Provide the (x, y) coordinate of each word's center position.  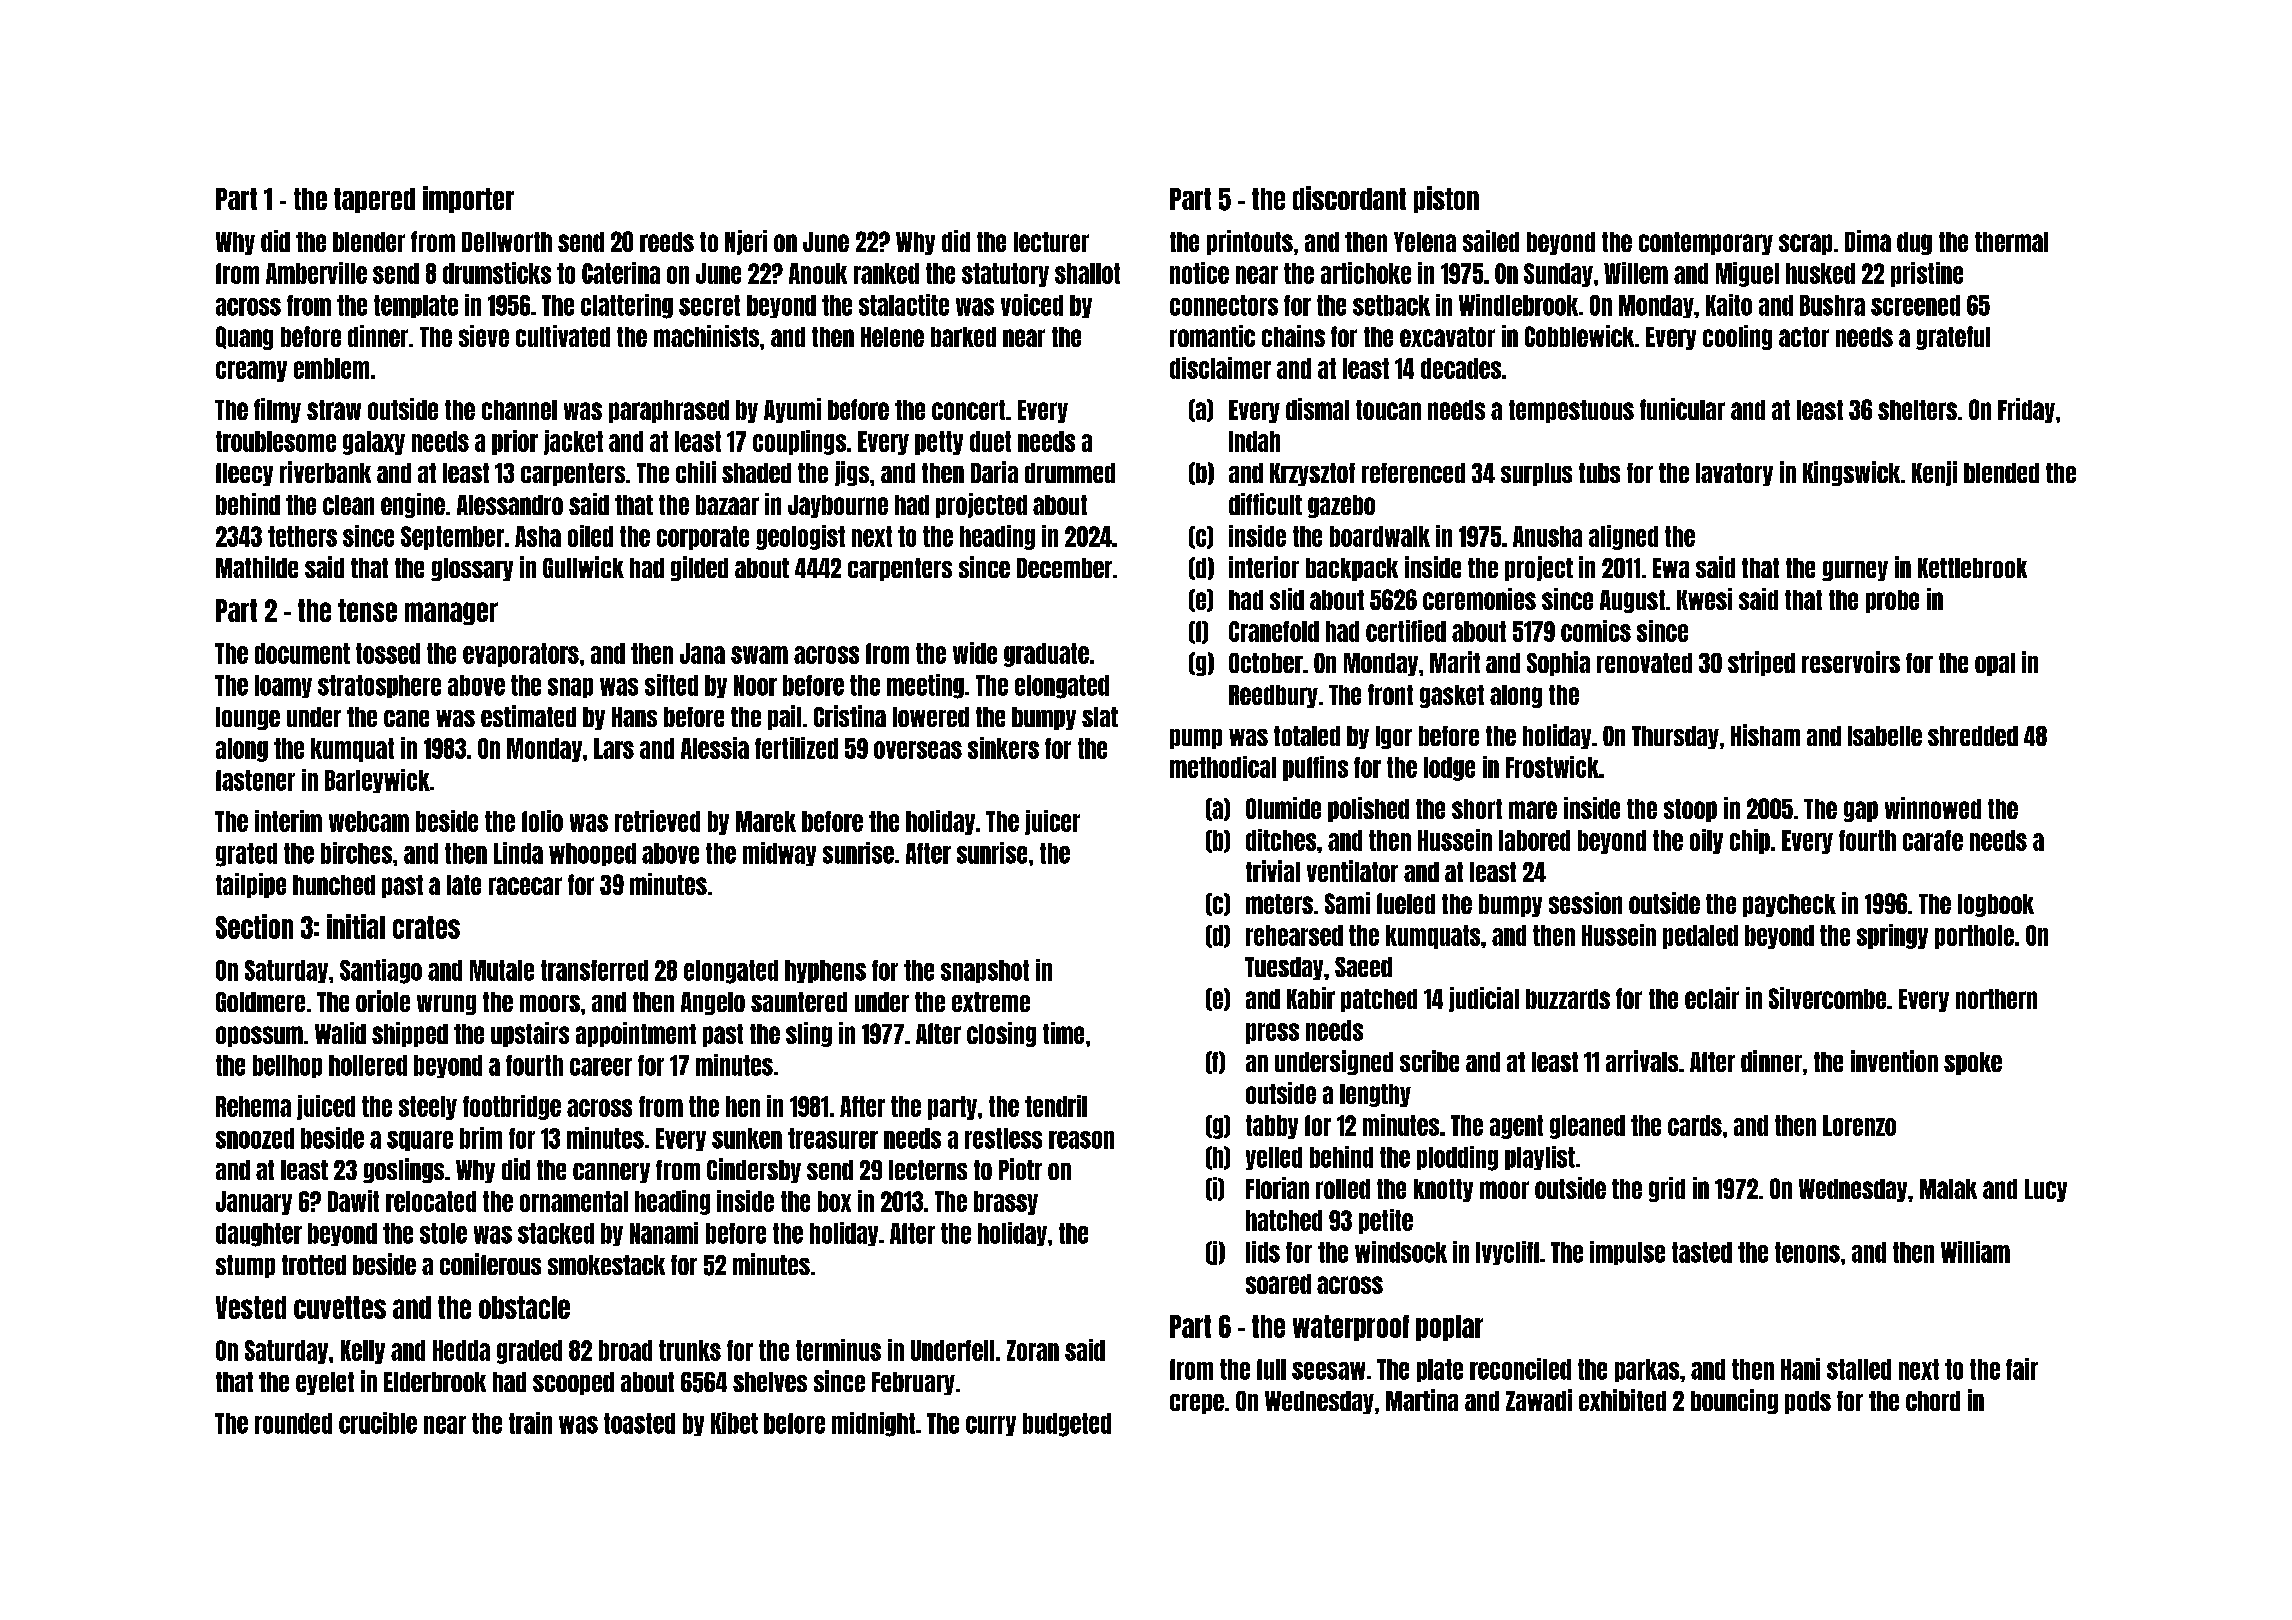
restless (1003, 1138)
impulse (1627, 1253)
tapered (374, 200)
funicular (1682, 409)
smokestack (606, 1265)
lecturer (1051, 242)
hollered (368, 1065)
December (1064, 568)
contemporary (1706, 243)
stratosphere (379, 686)
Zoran (1033, 1350)
